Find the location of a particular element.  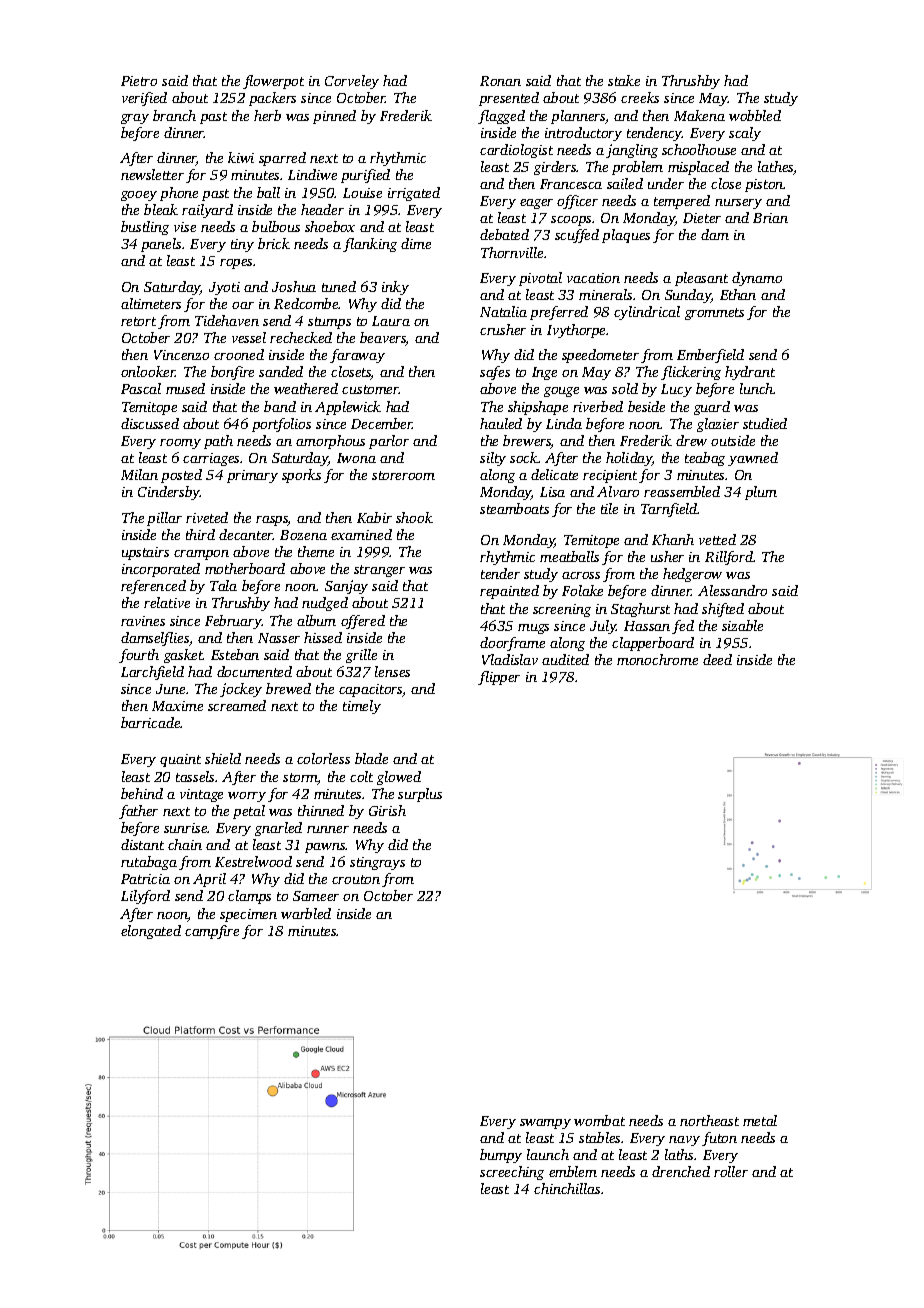

Tala is located at coordinates (223, 585).
